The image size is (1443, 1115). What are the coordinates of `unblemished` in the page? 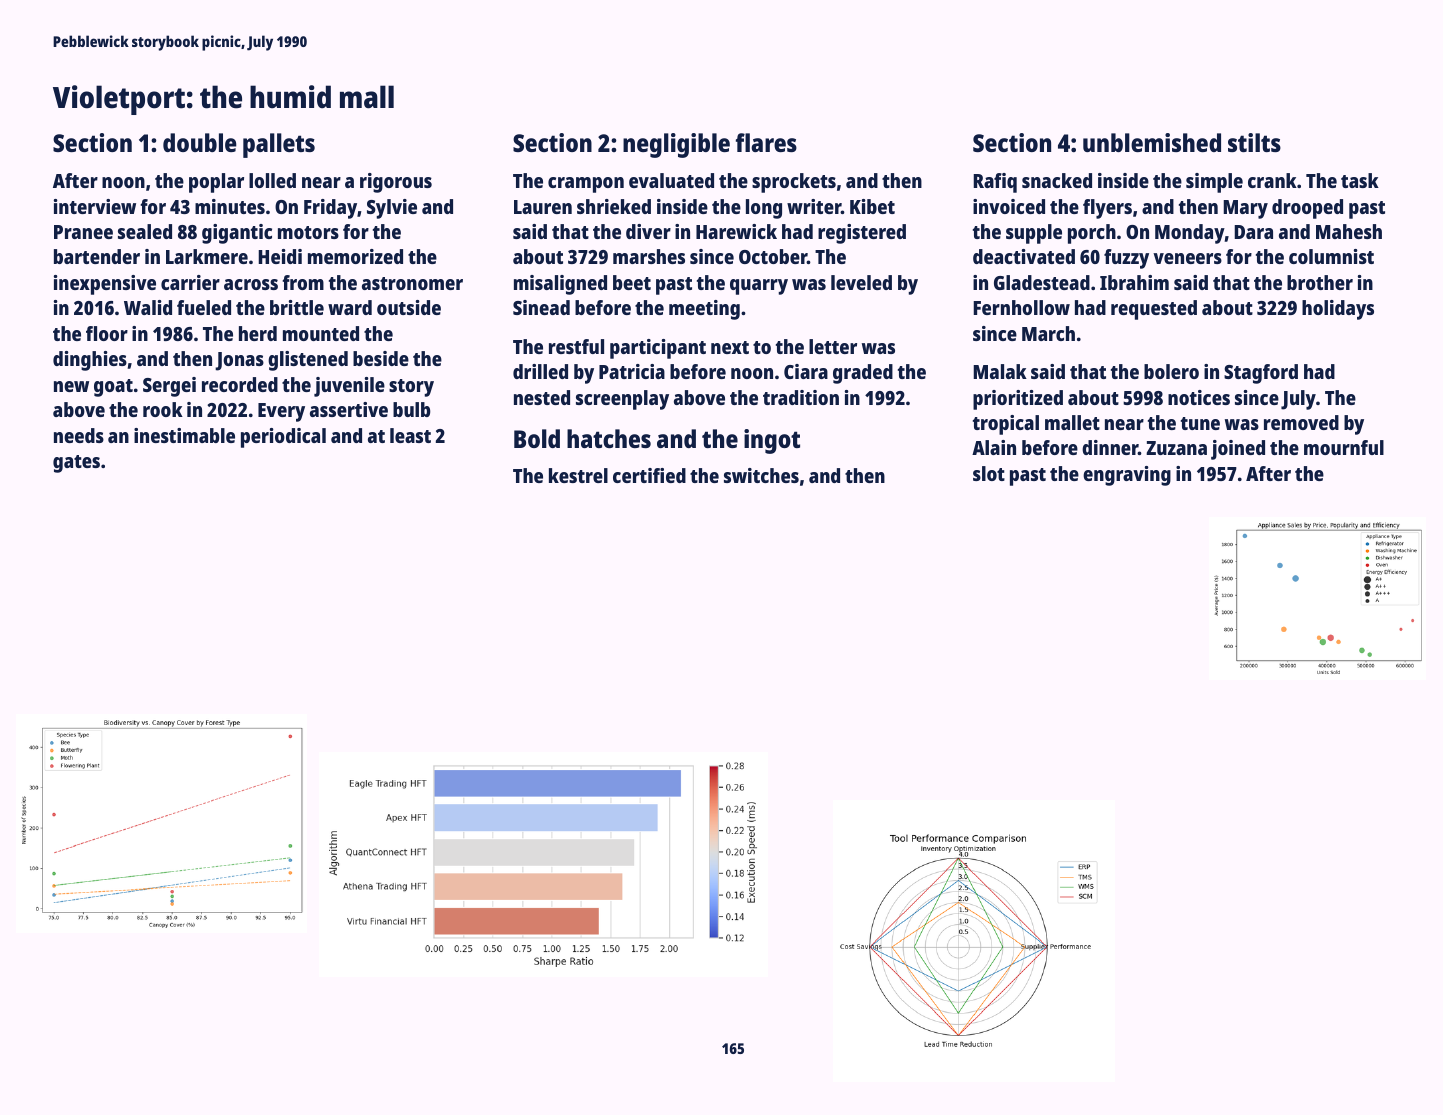 It's located at (1152, 142).
